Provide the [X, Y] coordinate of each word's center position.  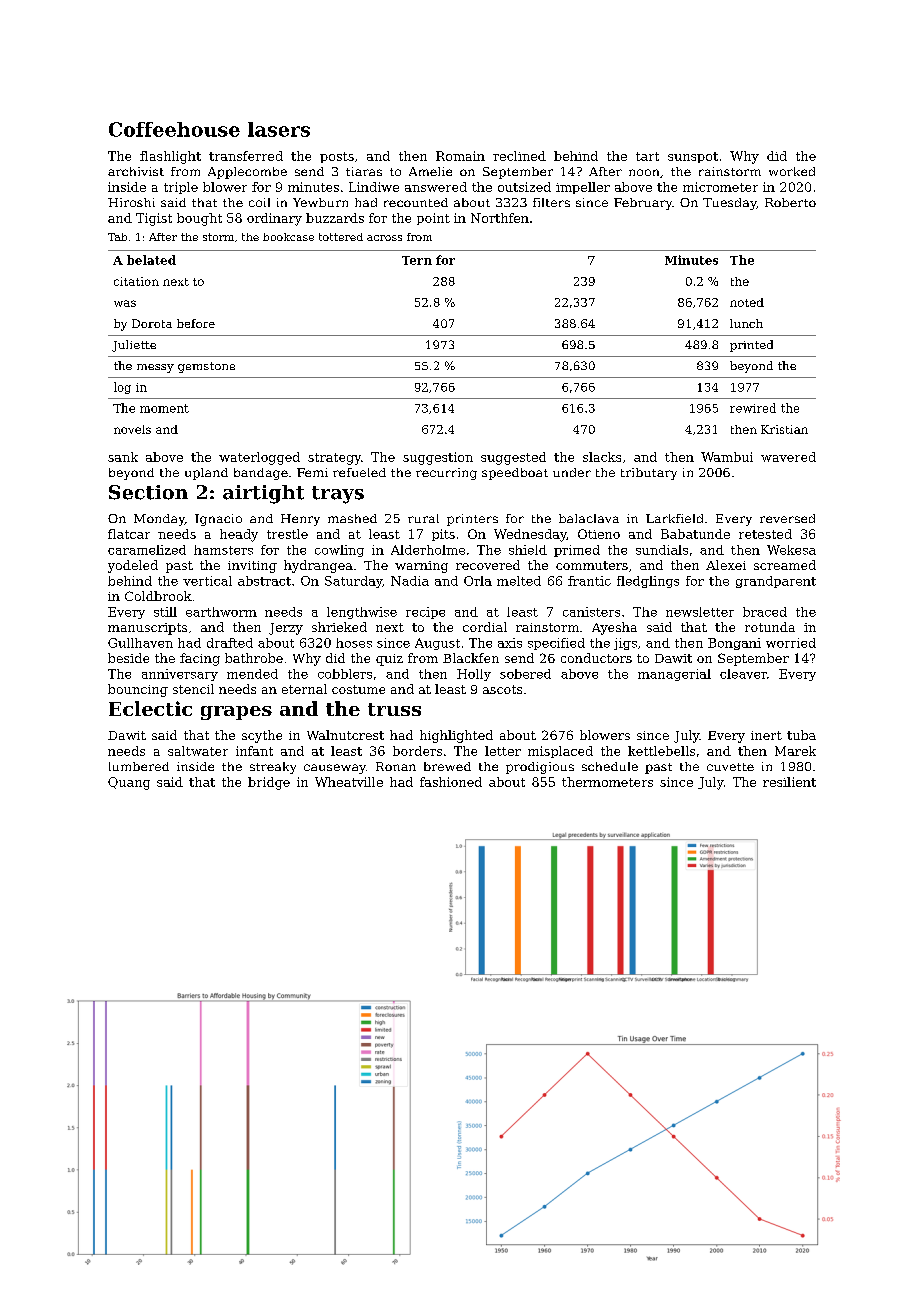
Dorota [152, 323]
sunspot [693, 157]
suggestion [438, 458]
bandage [261, 474]
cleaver [743, 674]
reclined [519, 156]
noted [747, 302]
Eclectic [150, 708]
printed [751, 346]
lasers [279, 129]
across [384, 238]
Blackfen [471, 658]
